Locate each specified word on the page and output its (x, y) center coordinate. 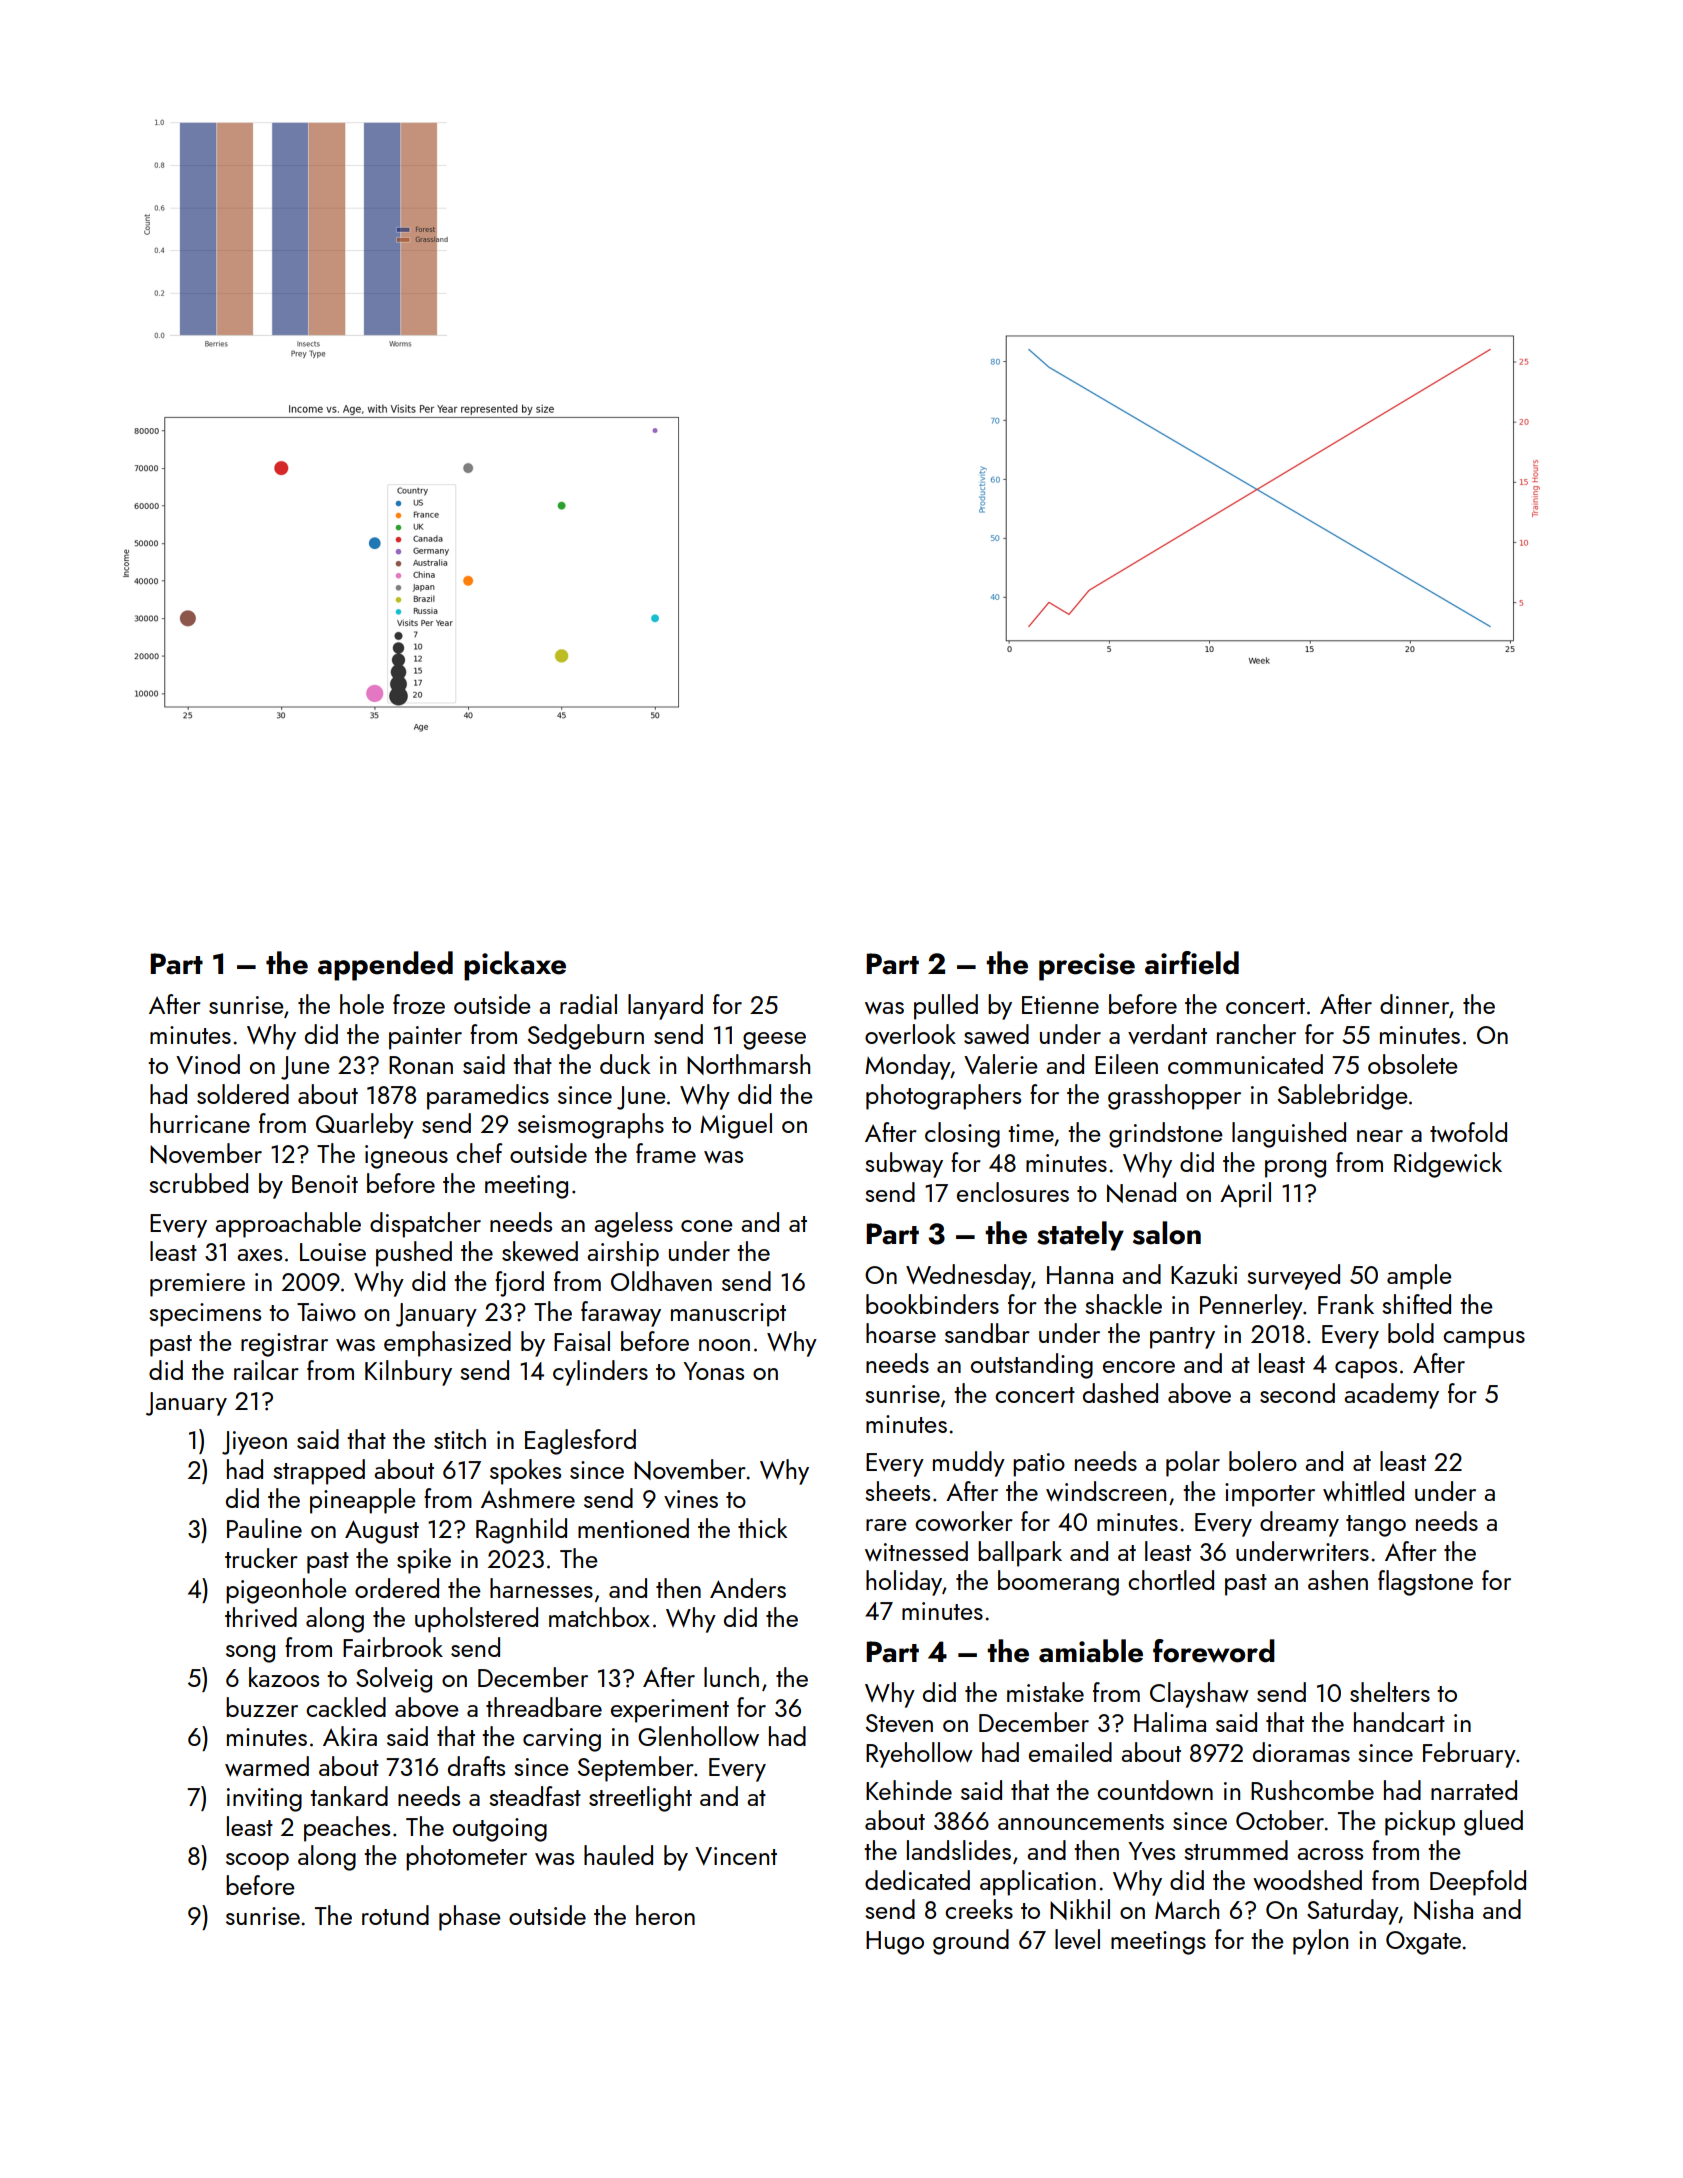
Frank (1346, 1304)
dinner (1414, 1004)
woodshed (1307, 1880)
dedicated (917, 1880)
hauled (618, 1855)
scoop (257, 1862)
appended (385, 966)
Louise (333, 1252)
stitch (460, 1439)
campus (1484, 1340)
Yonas (713, 1371)
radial (588, 1004)
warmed (267, 1766)
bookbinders (932, 1304)
